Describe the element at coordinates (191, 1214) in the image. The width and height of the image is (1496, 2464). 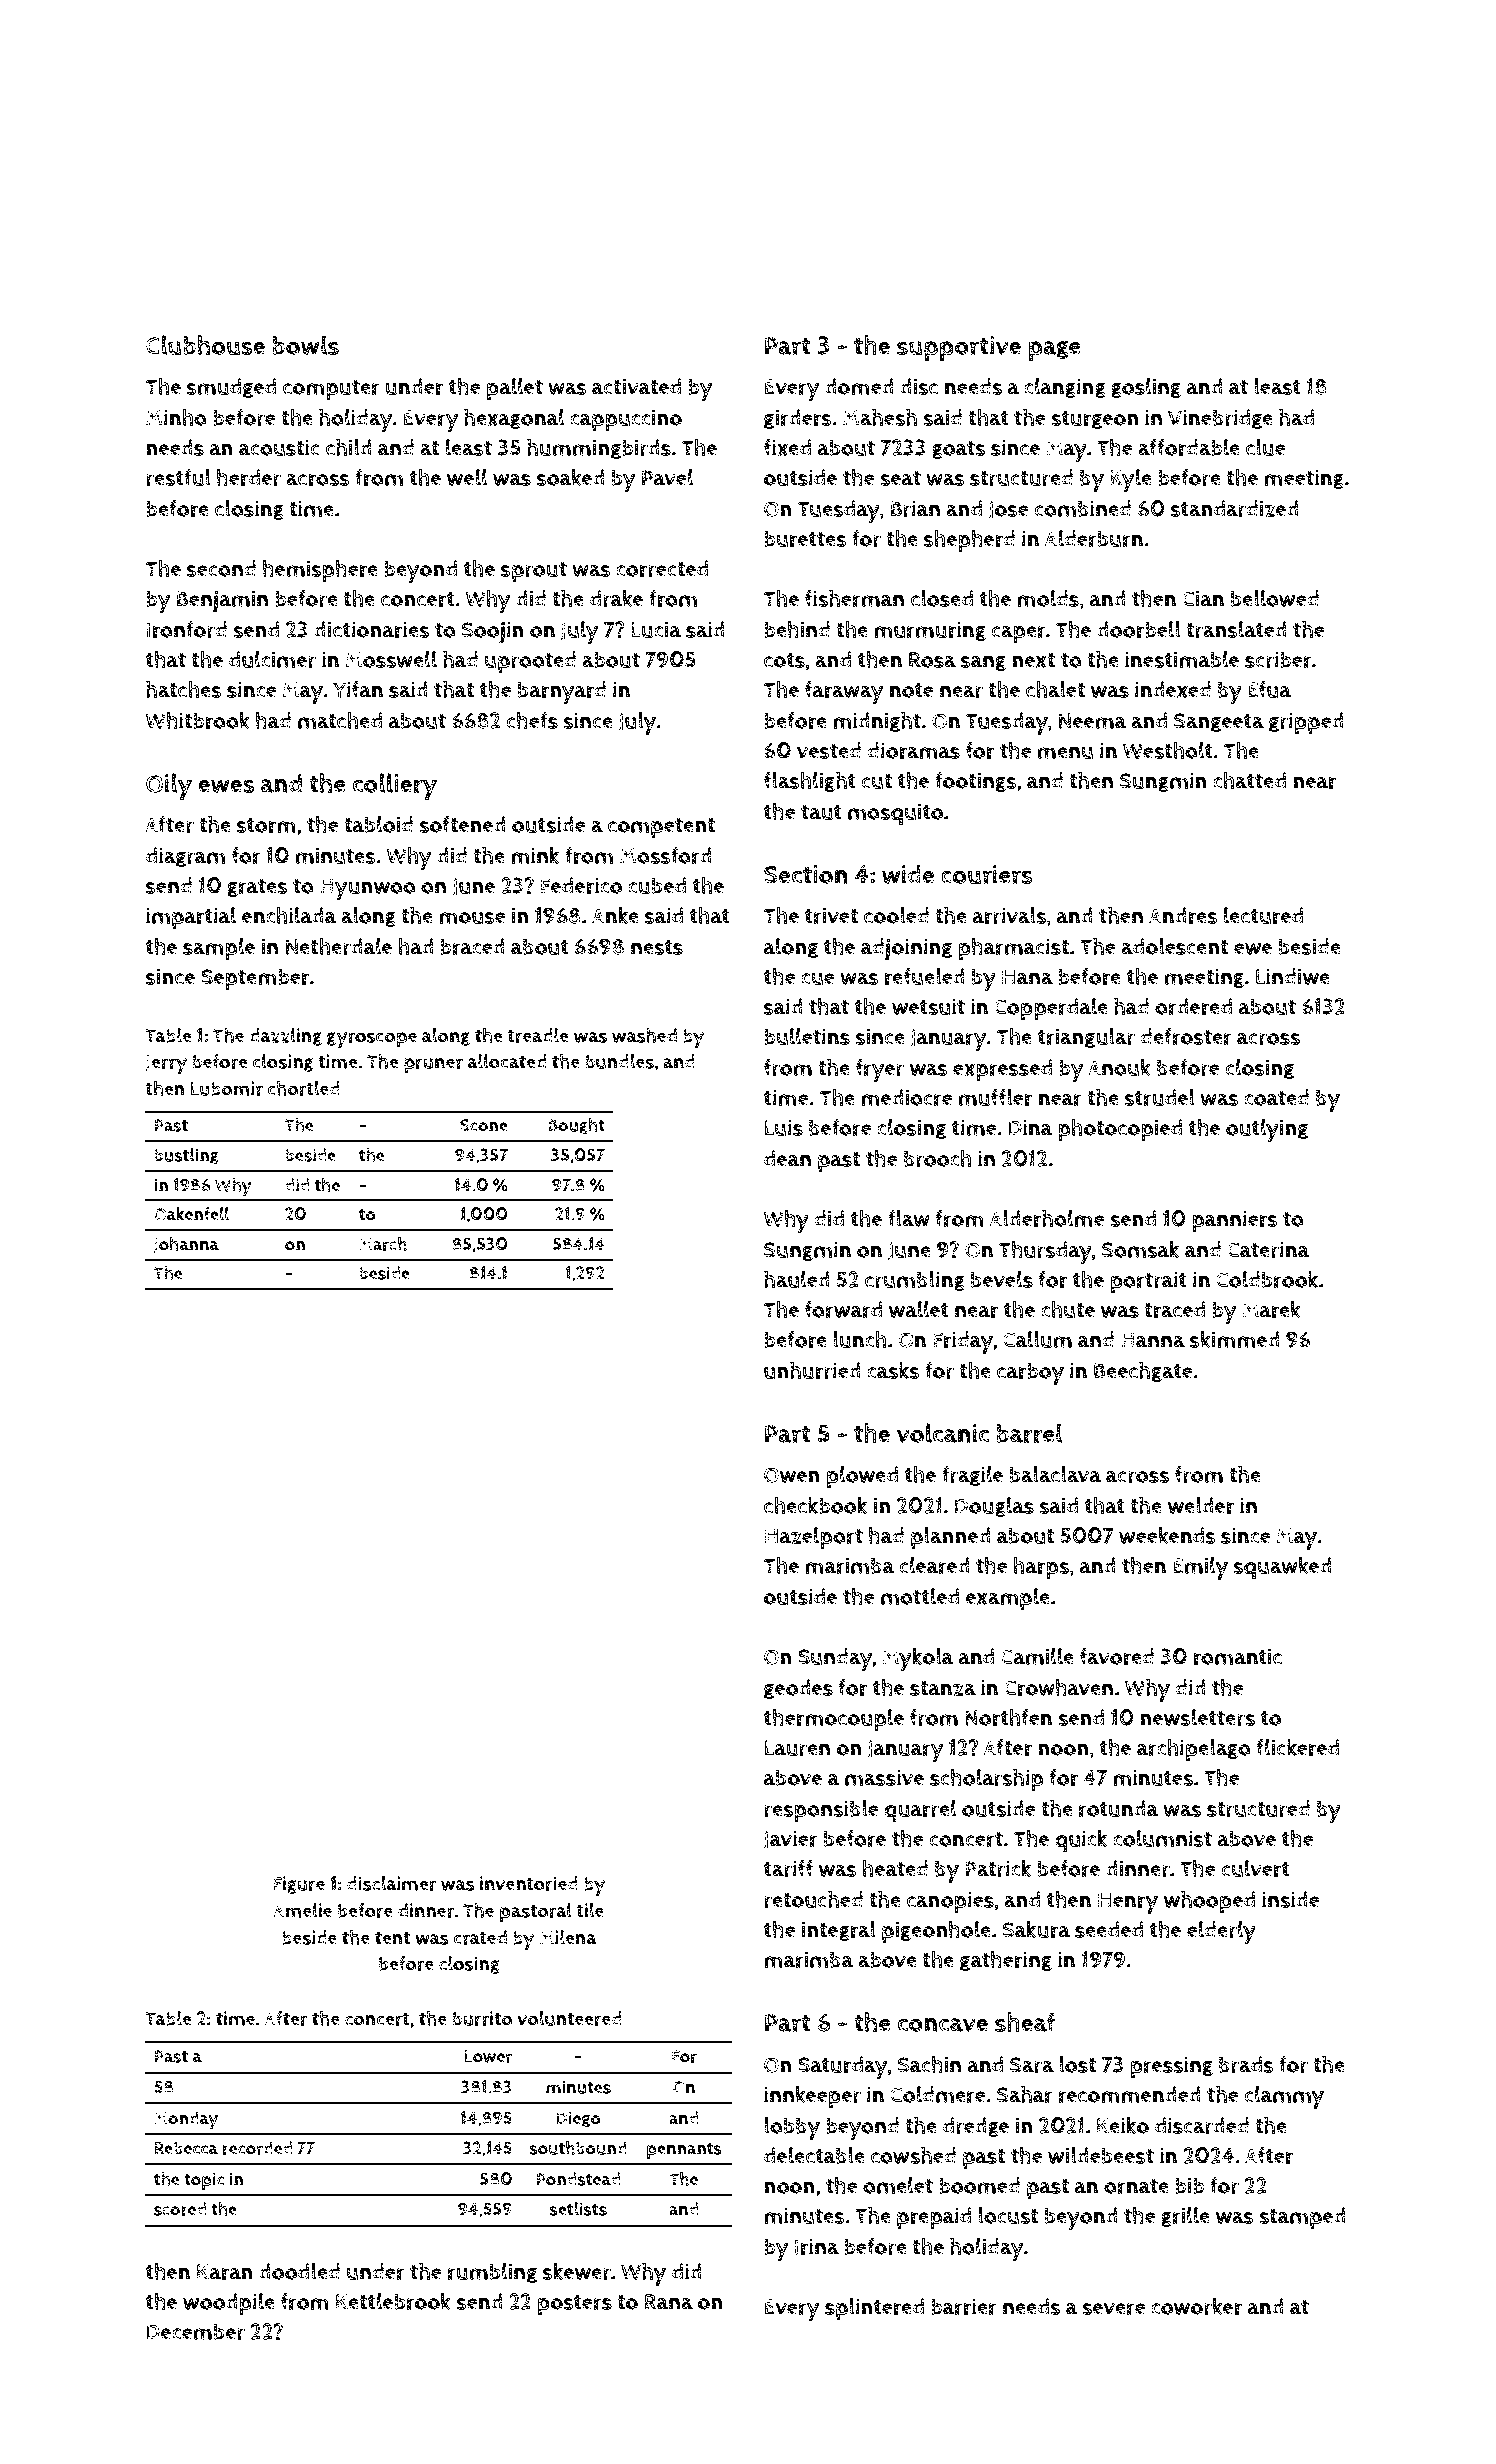
I see `Oakenfell` at that location.
